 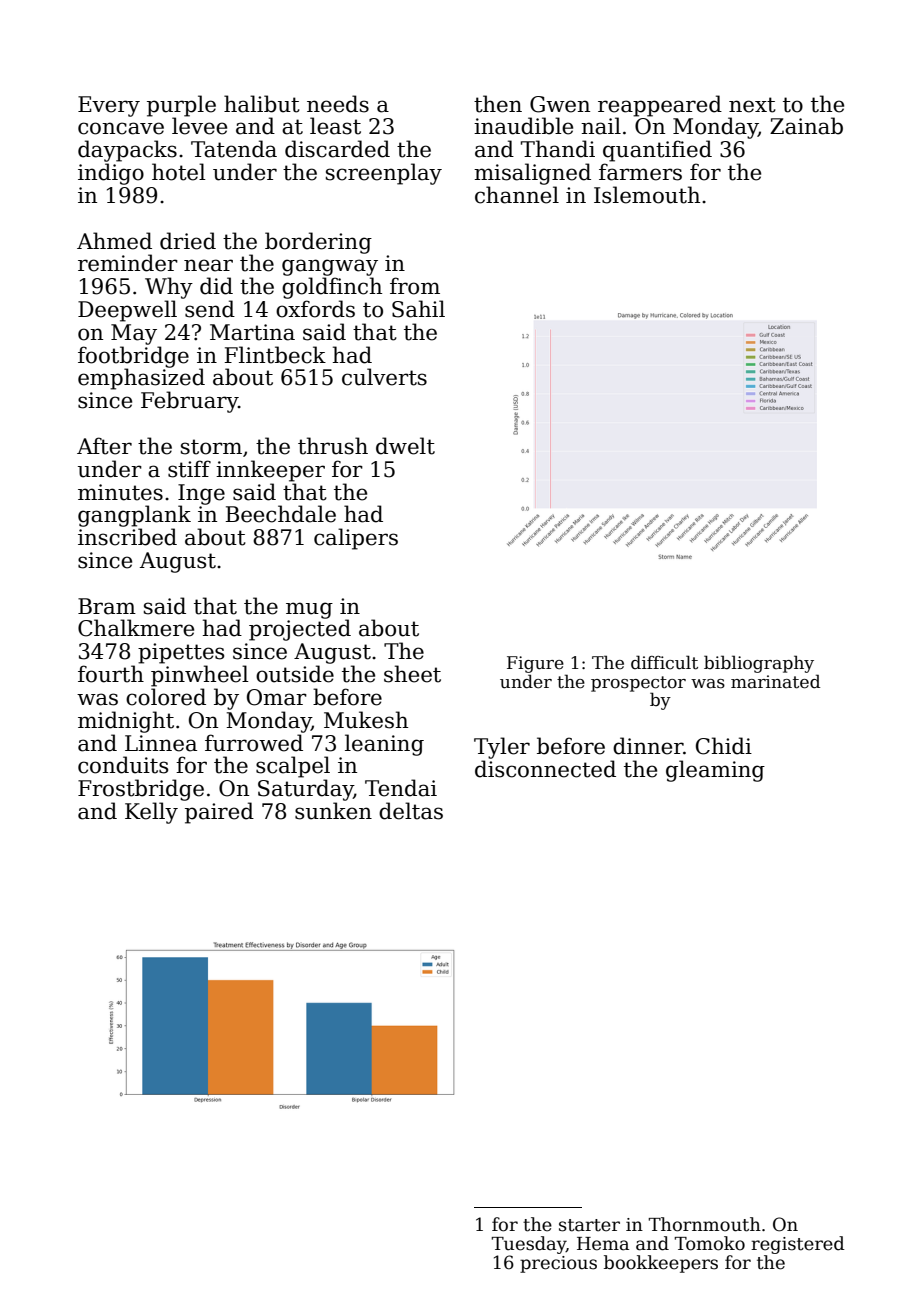 What do you see at coordinates (219, 813) in the screenshot?
I see `paired` at bounding box center [219, 813].
